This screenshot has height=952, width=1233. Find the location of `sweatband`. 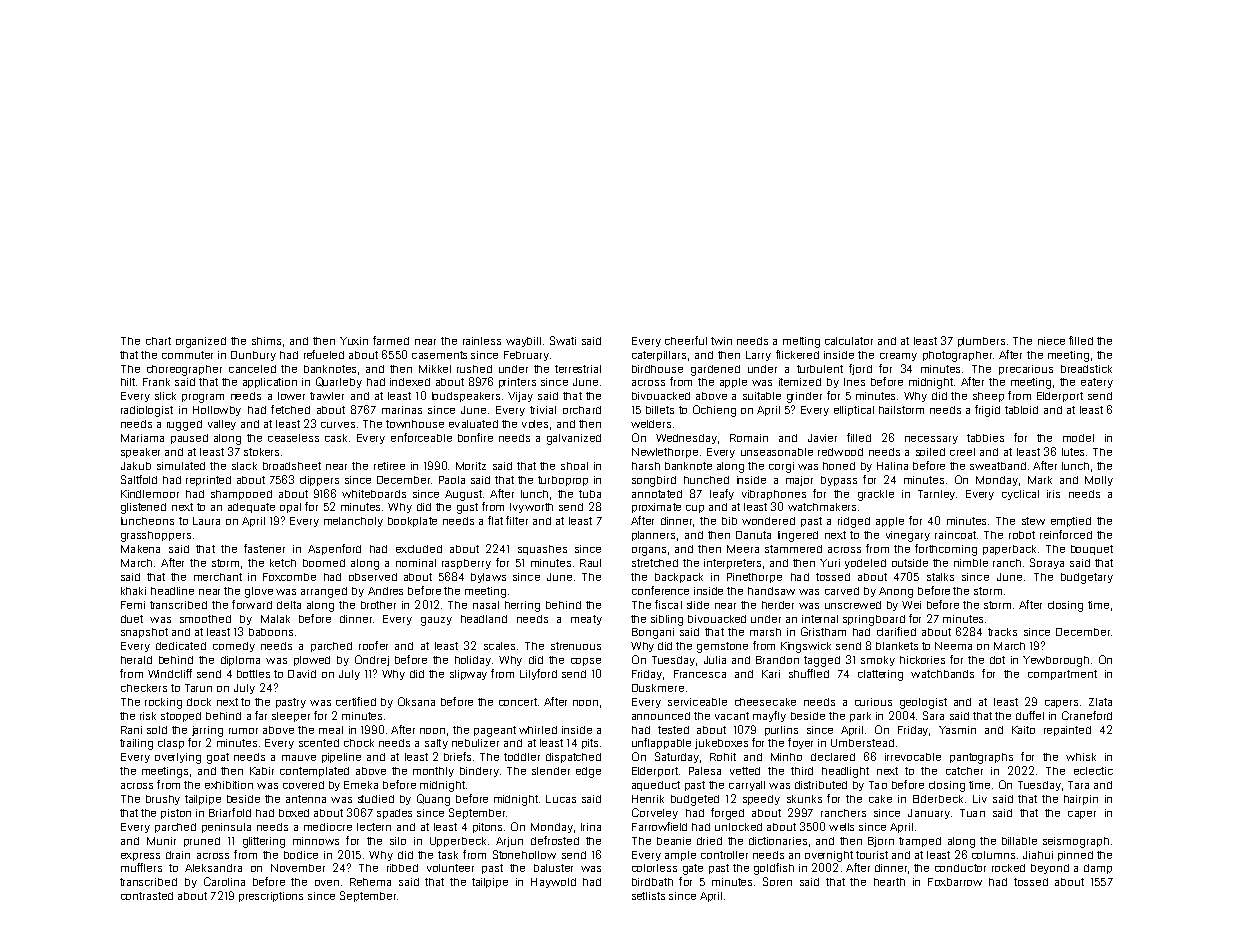

sweatband is located at coordinates (998, 466).
